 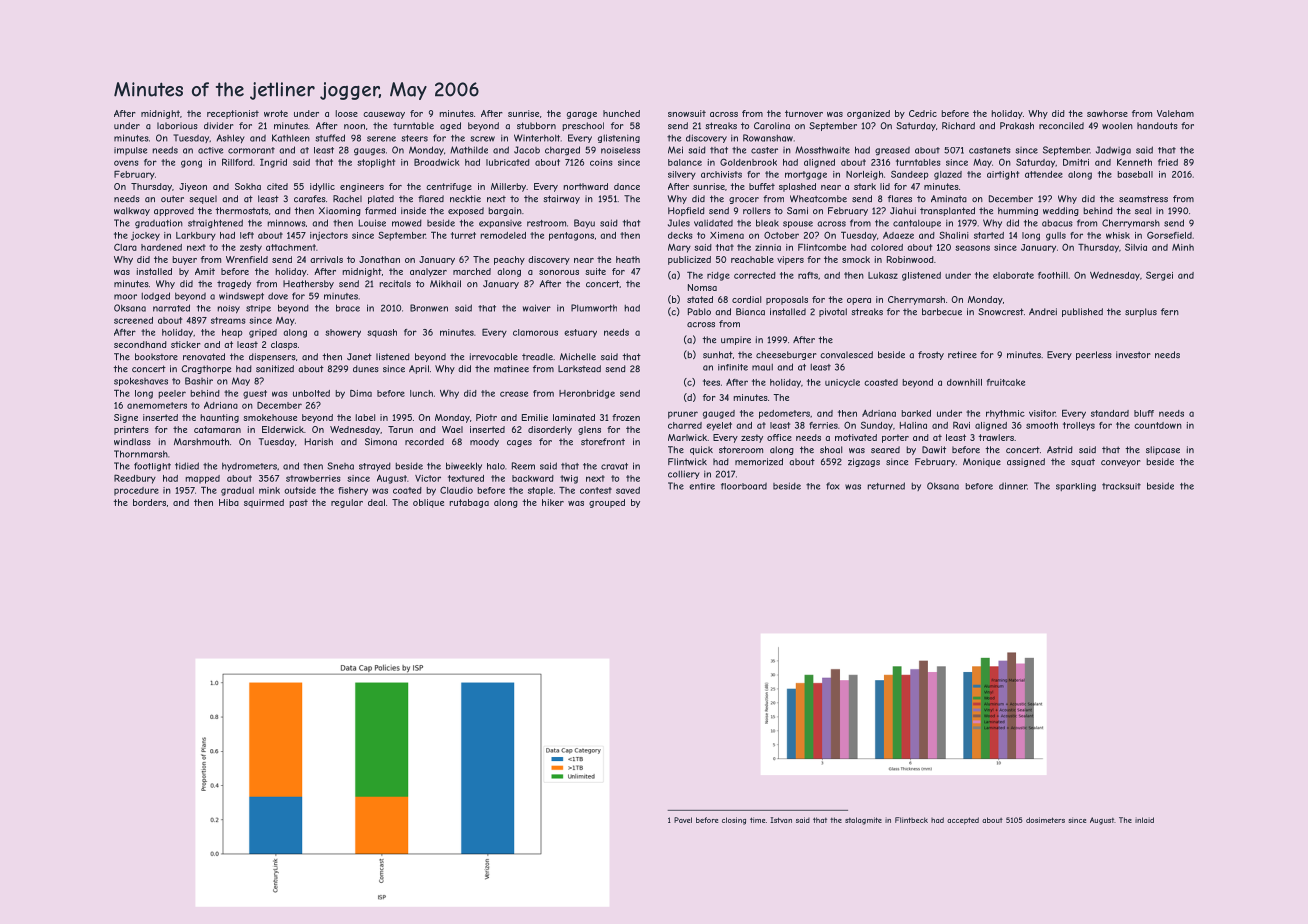 What do you see at coordinates (272, 357) in the screenshot?
I see `dispensers` at bounding box center [272, 357].
